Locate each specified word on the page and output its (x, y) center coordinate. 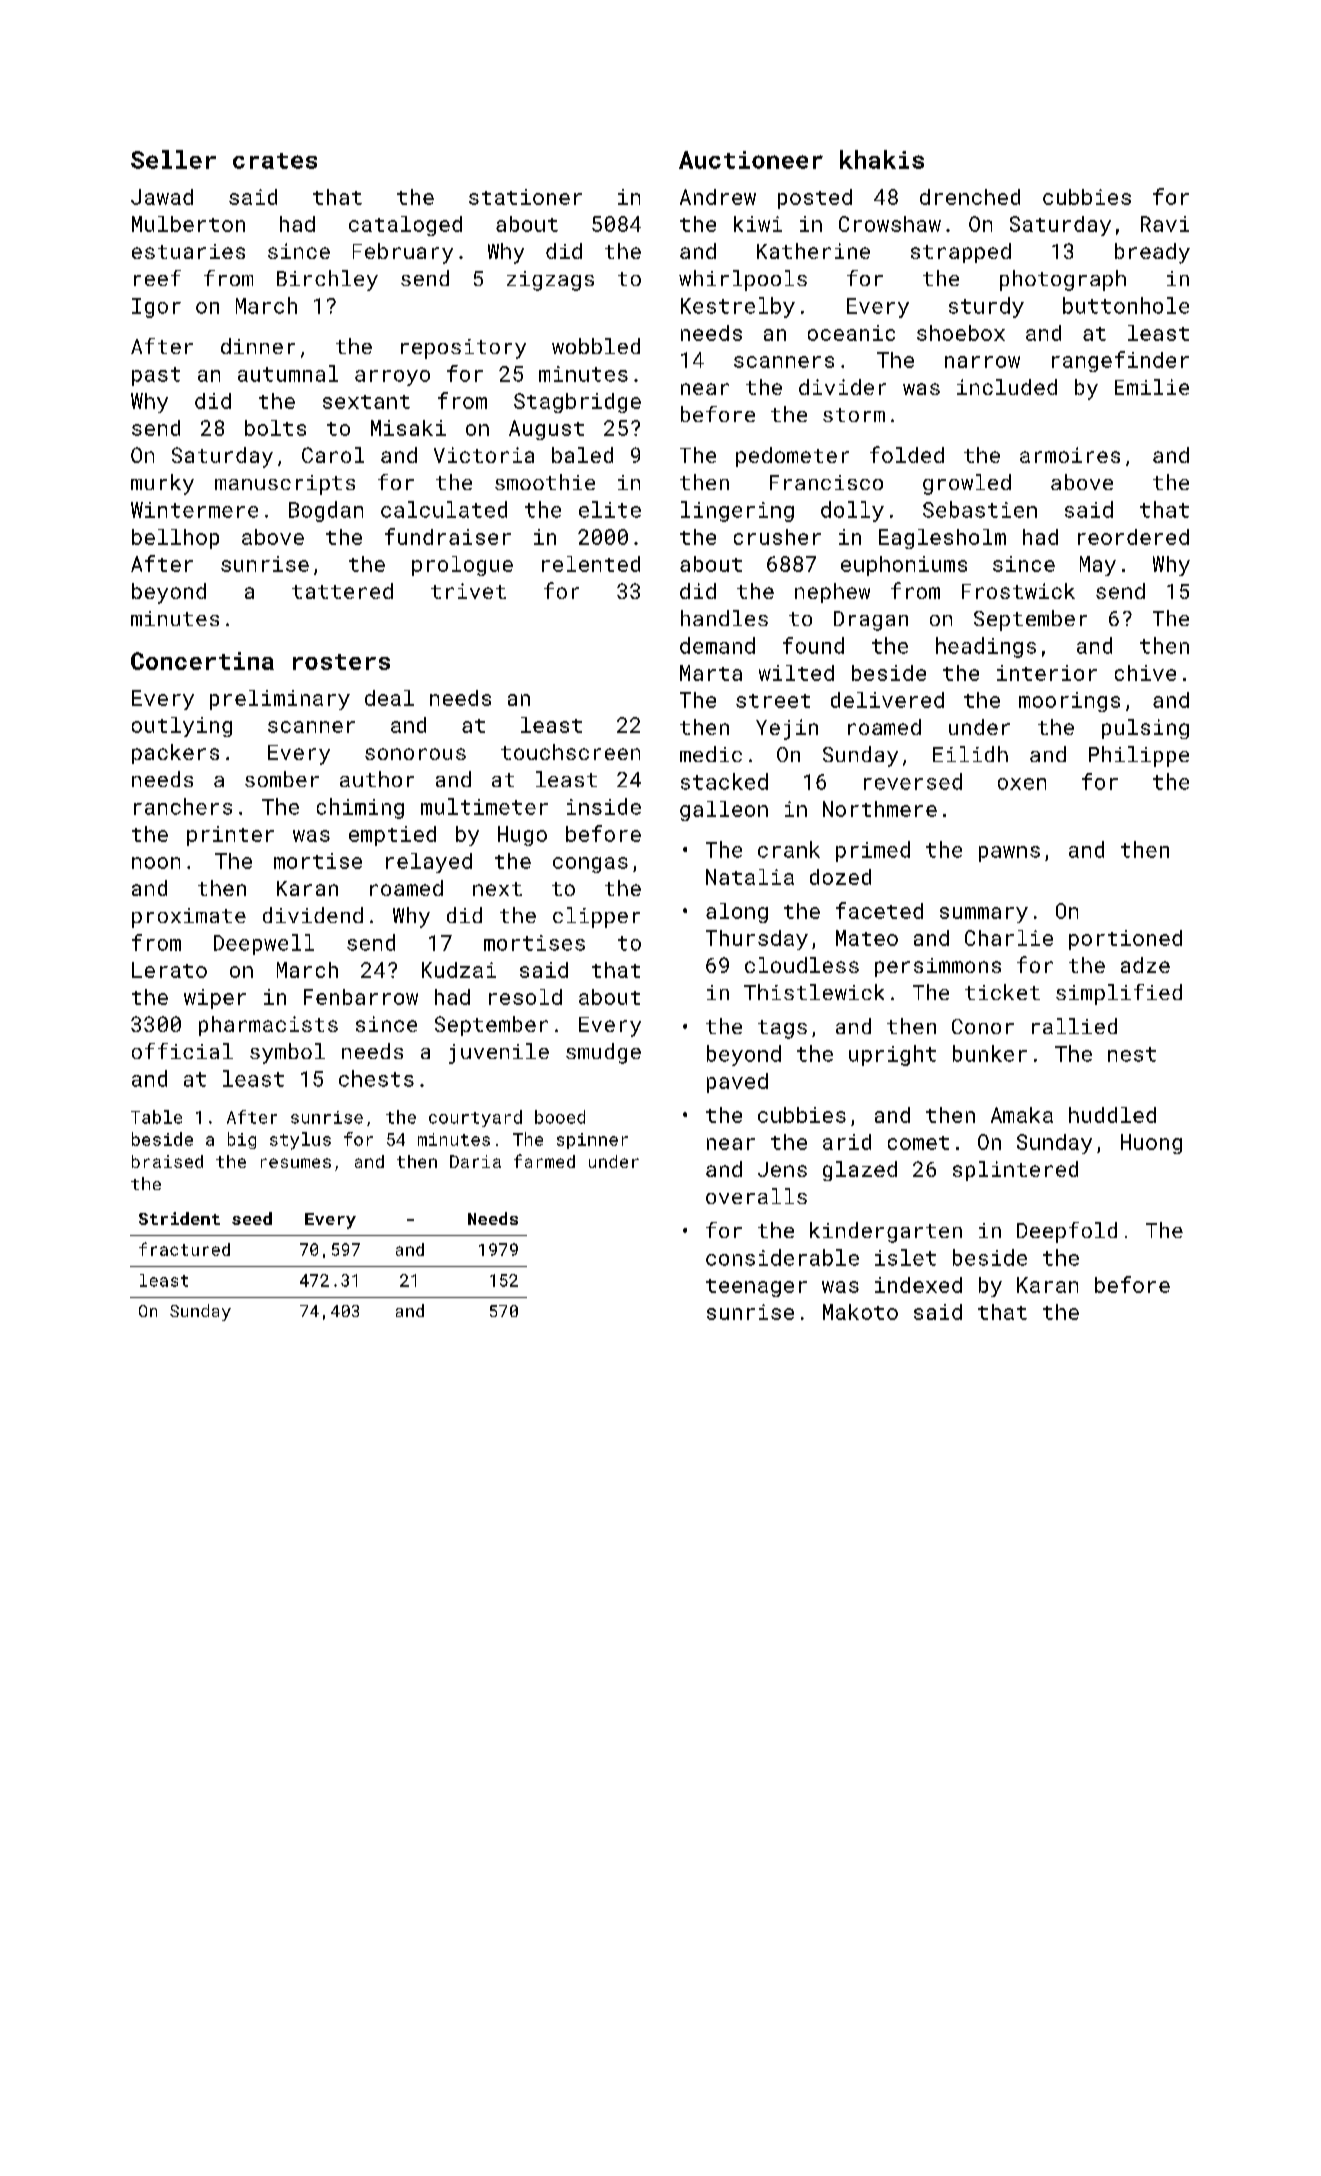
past (156, 376)
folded (907, 454)
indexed (918, 1285)
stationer (525, 197)
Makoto (860, 1312)
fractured (184, 1249)
